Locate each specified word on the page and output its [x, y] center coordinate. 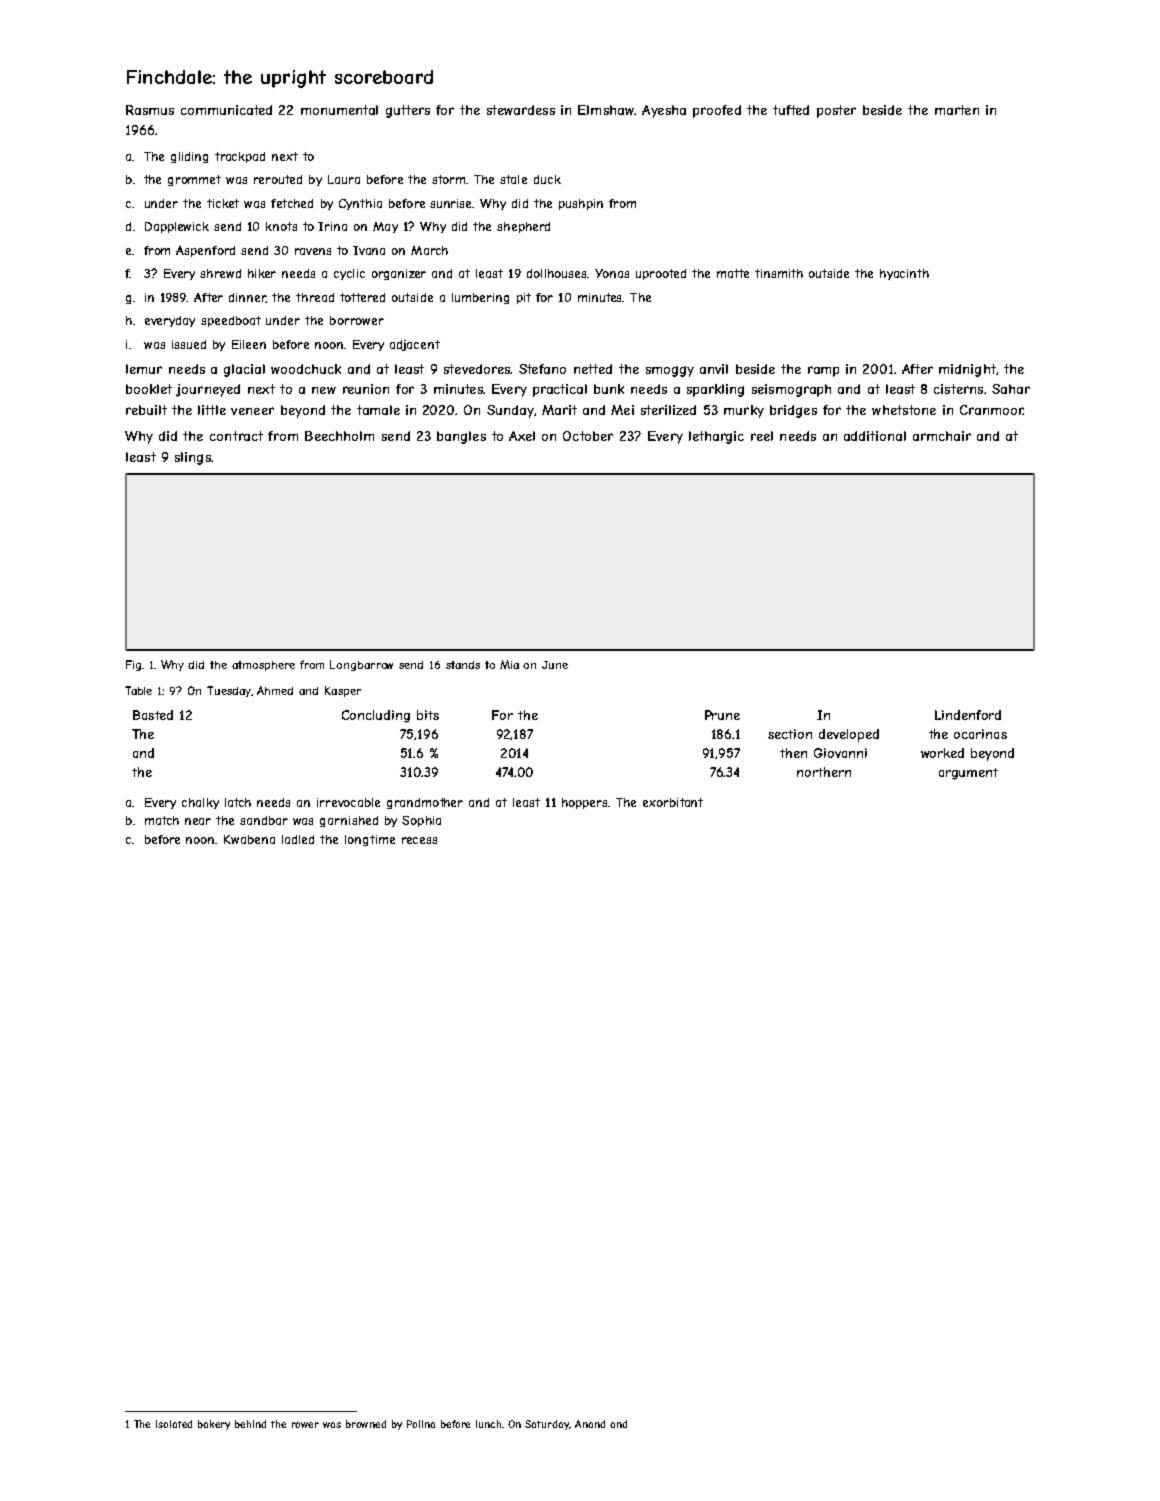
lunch [488, 1424]
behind [250, 1424]
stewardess [521, 110]
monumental [339, 110]
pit [524, 298]
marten [957, 110]
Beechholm [339, 436]
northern [824, 772]
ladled [298, 839]
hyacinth [904, 274]
